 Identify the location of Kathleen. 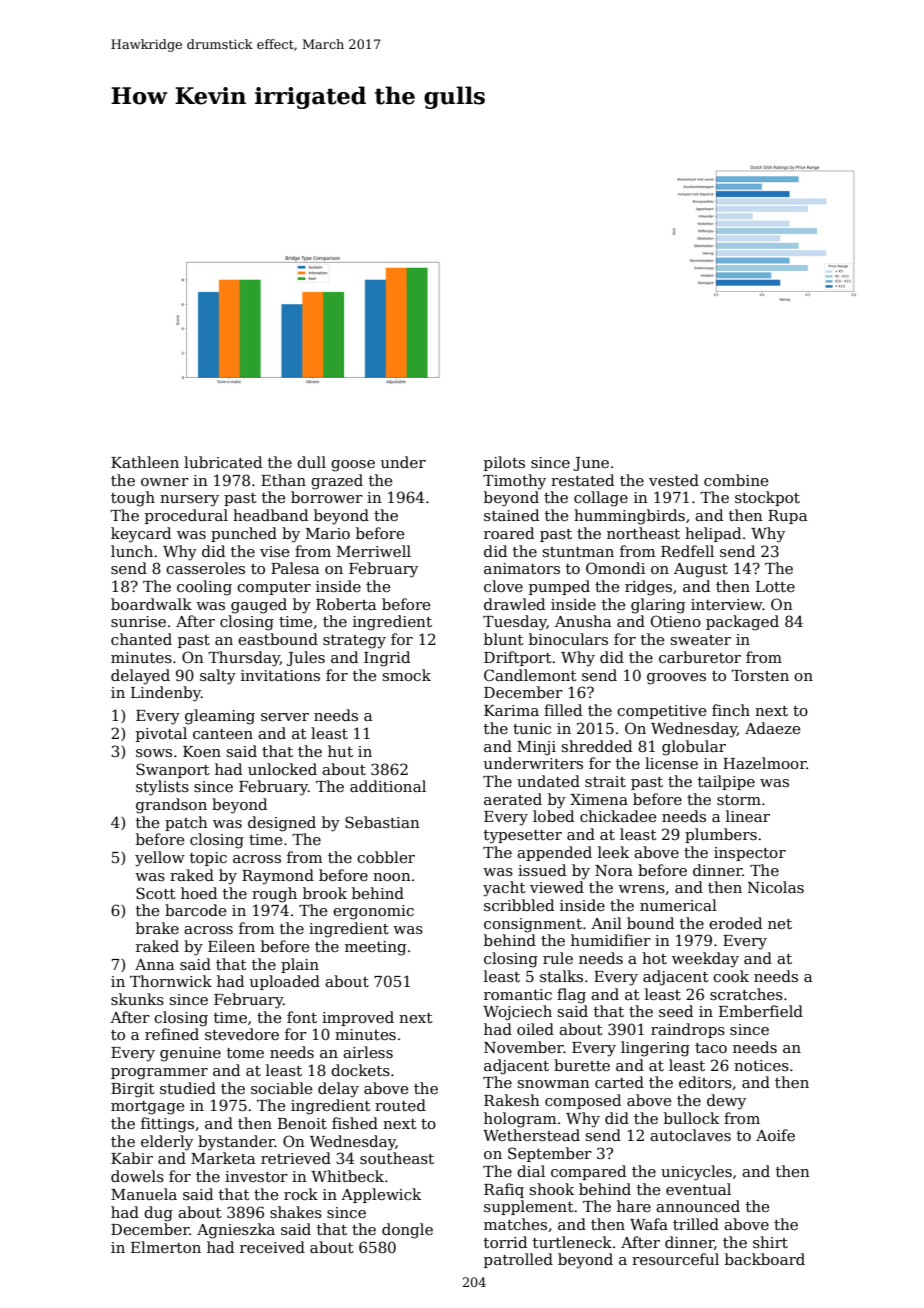
(145, 462).
